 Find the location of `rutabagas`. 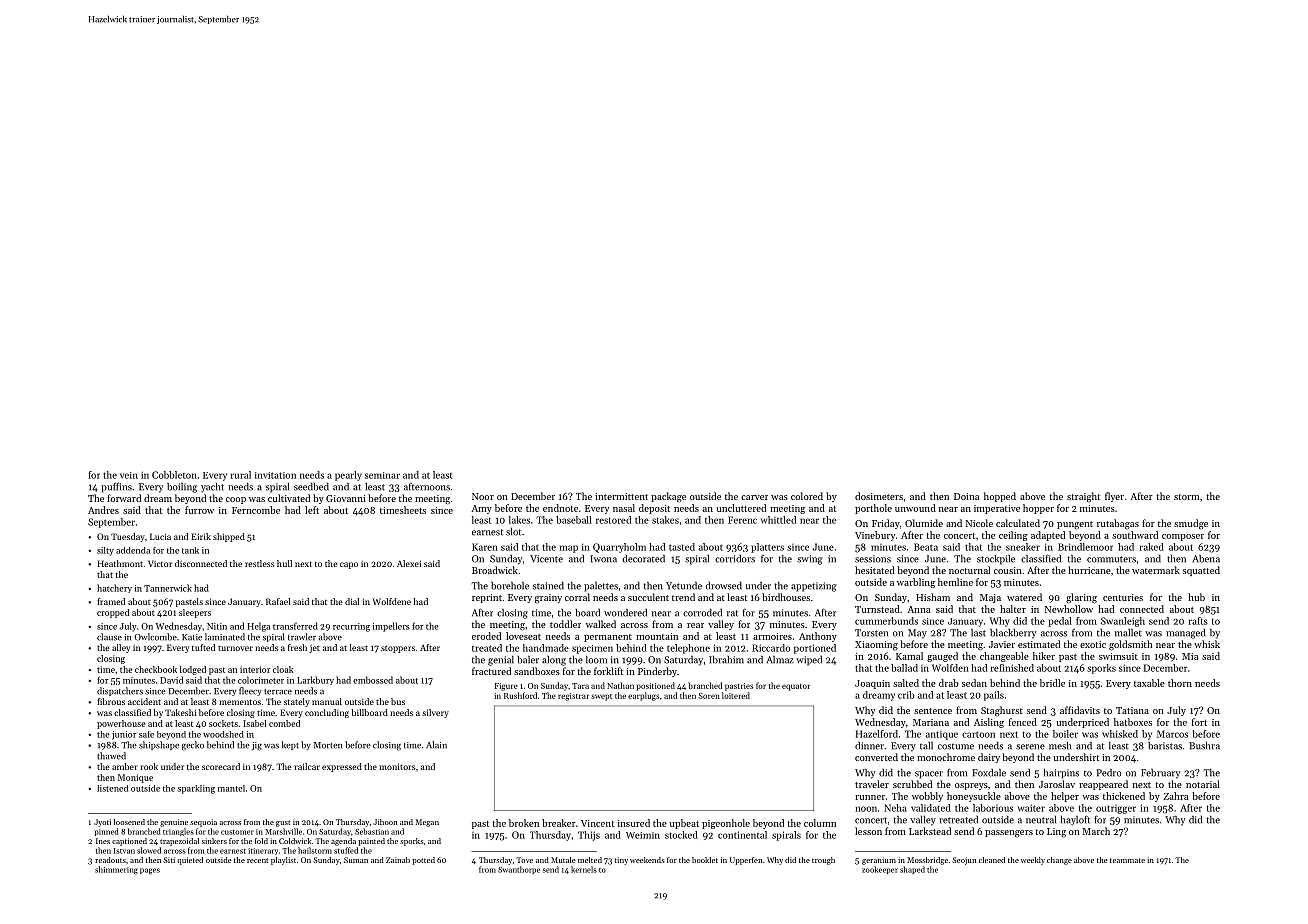

rutabagas is located at coordinates (1118, 524).
